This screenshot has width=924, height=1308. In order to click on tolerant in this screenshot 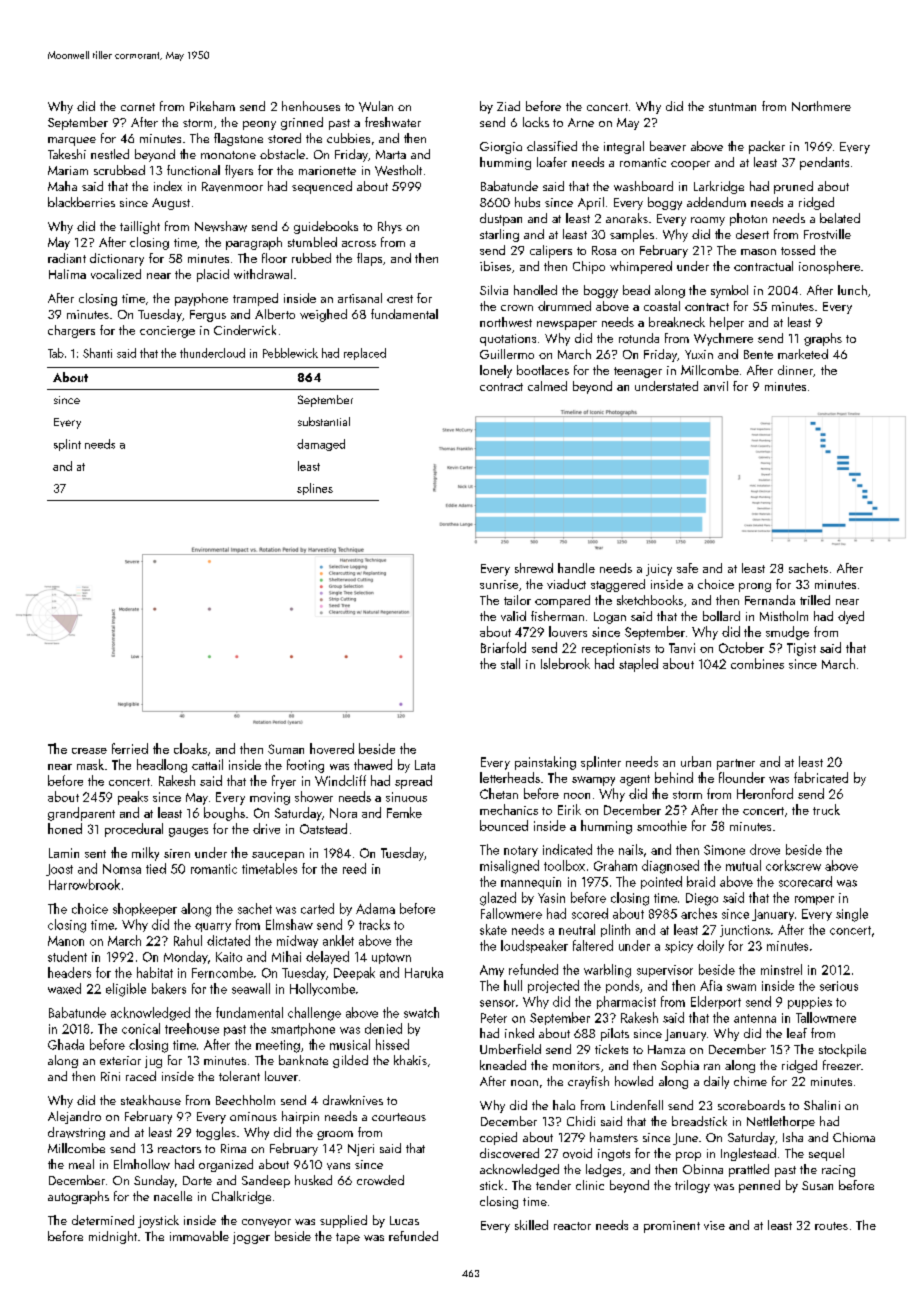, I will do `click(239, 1076)`.
